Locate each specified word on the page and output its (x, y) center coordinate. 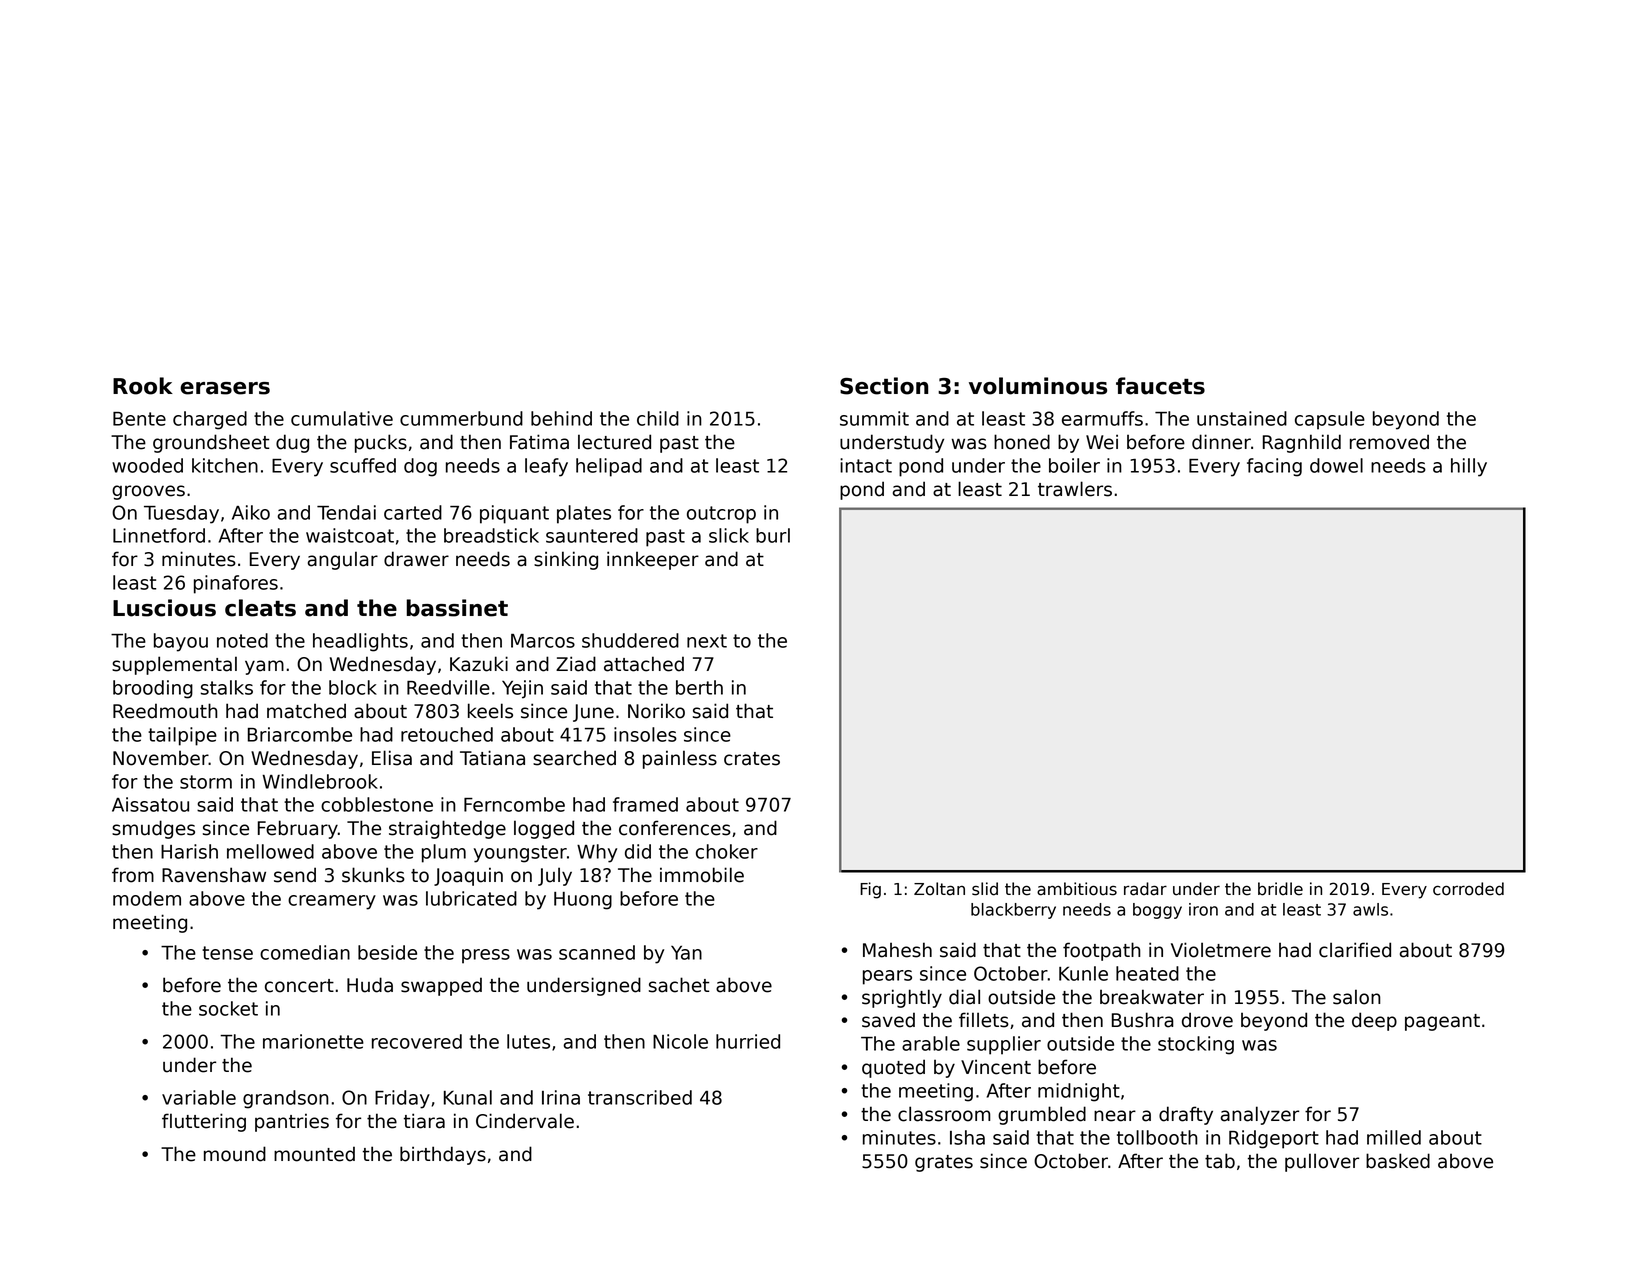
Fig (870, 890)
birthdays (443, 1155)
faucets (1160, 386)
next (707, 641)
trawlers (1075, 489)
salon (1357, 997)
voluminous (1038, 386)
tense (227, 953)
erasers (225, 388)
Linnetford (159, 535)
